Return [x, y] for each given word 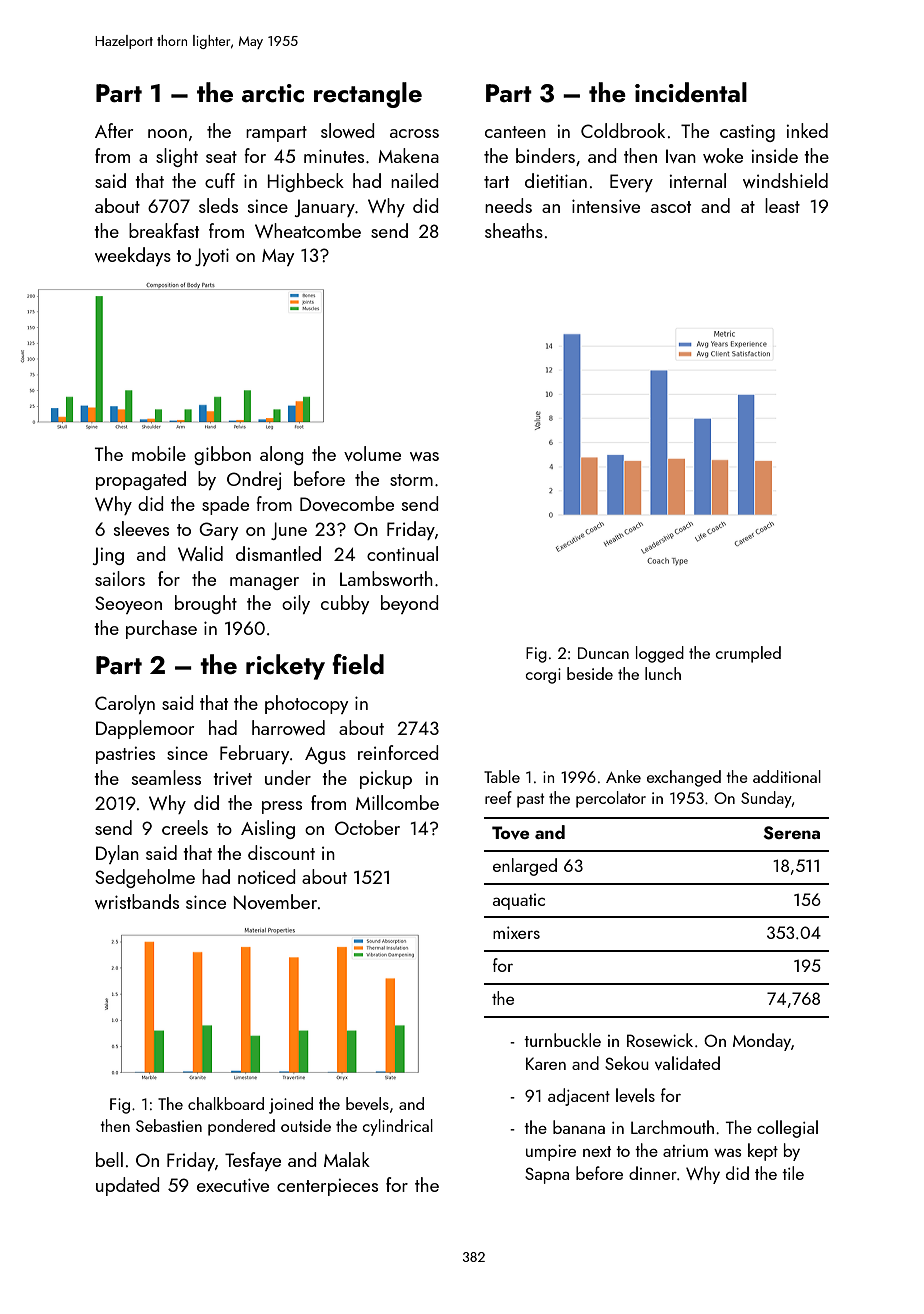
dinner [653, 1173]
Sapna [547, 1175]
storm [411, 480]
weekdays [133, 256]
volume [372, 453]
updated [128, 1186]
